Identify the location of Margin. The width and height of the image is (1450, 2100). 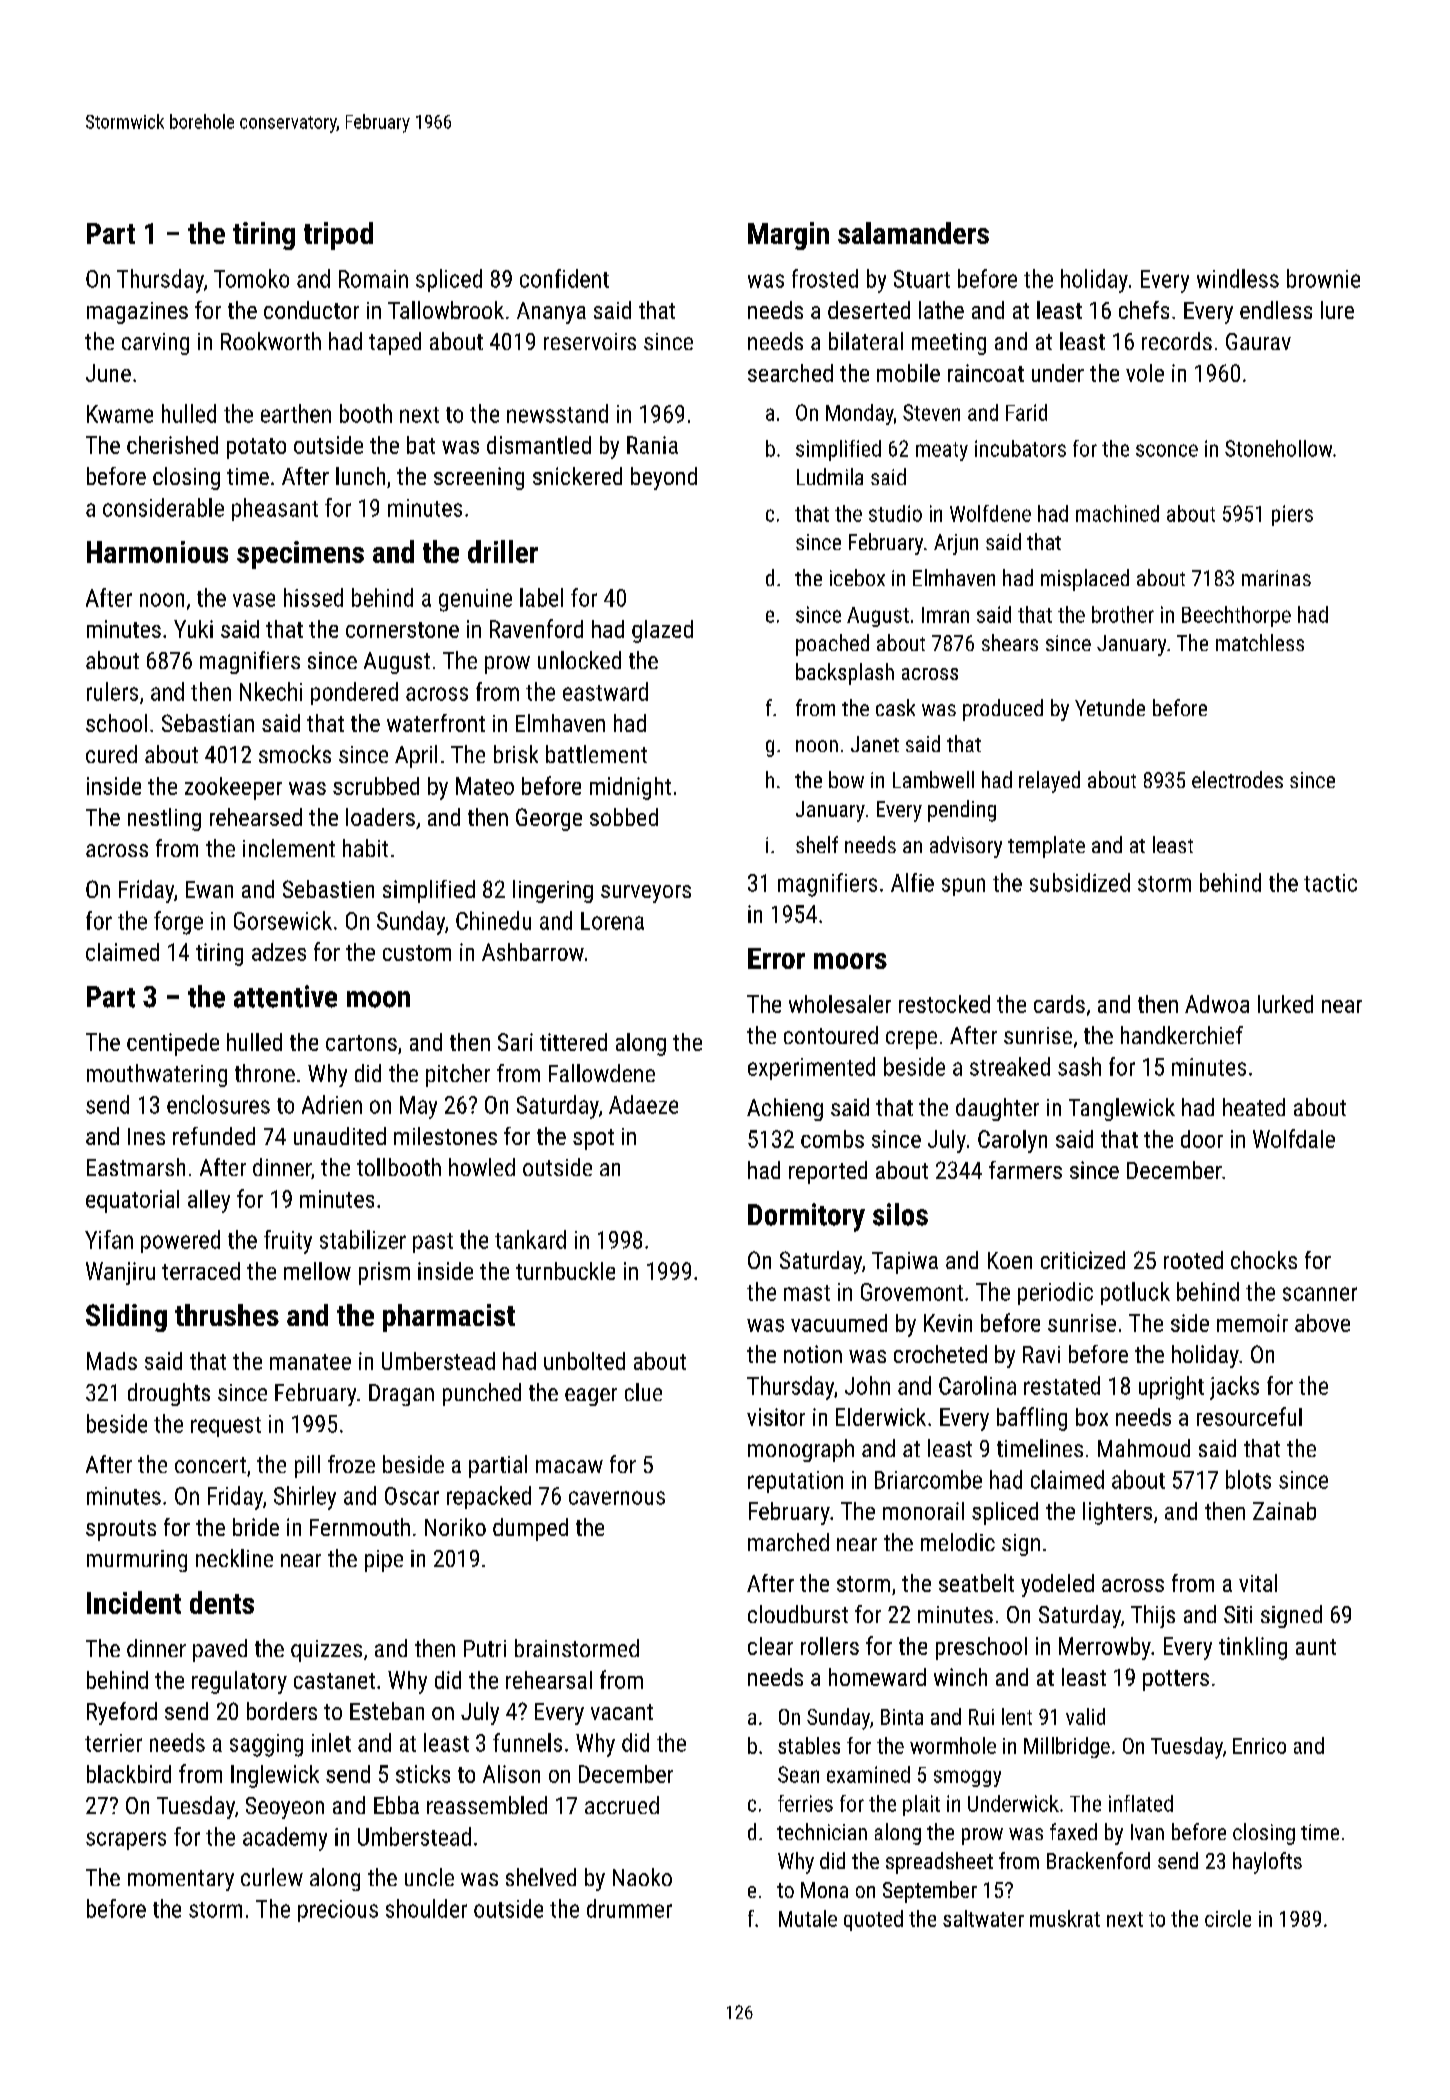
(788, 236).
